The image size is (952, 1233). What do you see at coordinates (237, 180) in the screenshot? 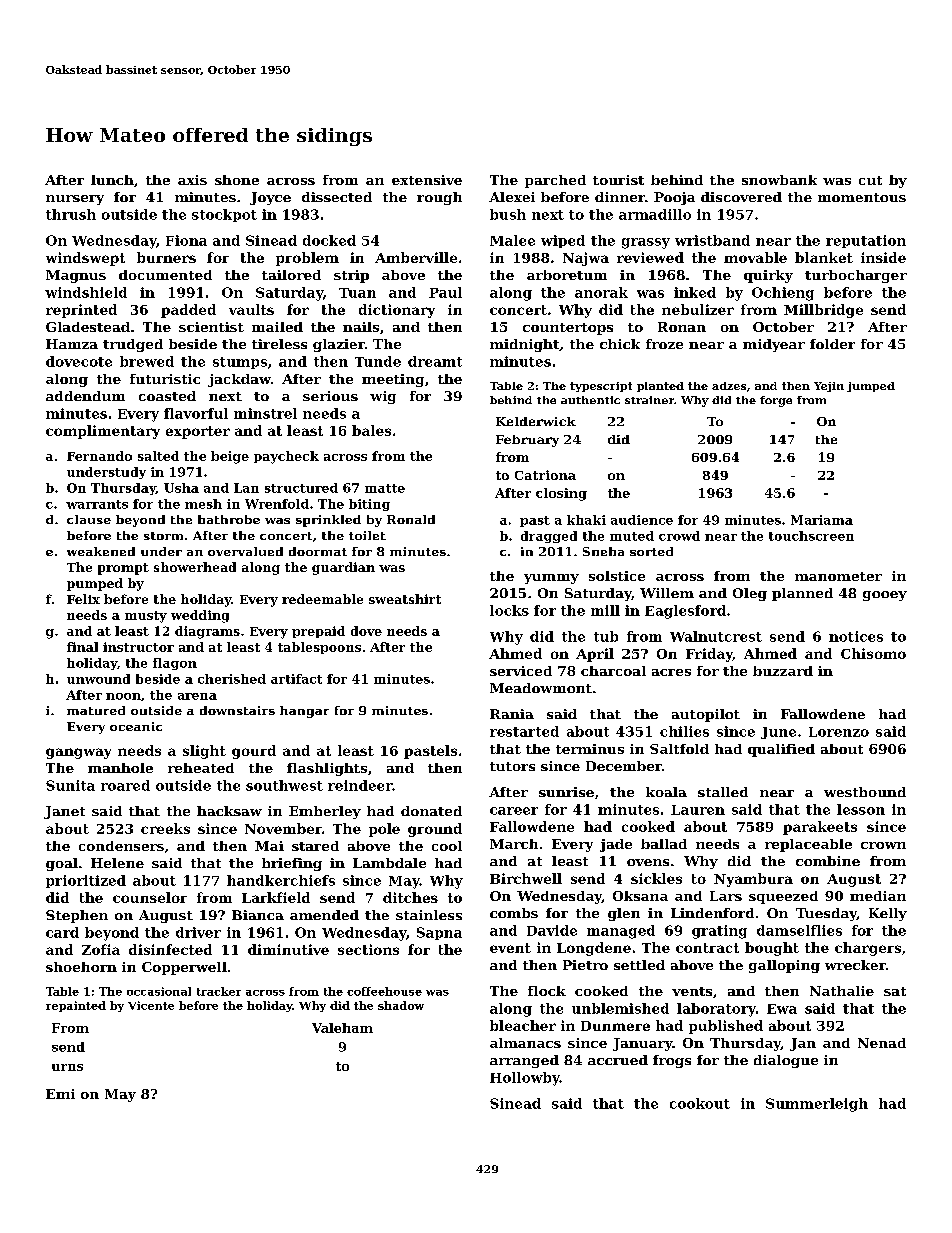
I see `shone` at bounding box center [237, 180].
